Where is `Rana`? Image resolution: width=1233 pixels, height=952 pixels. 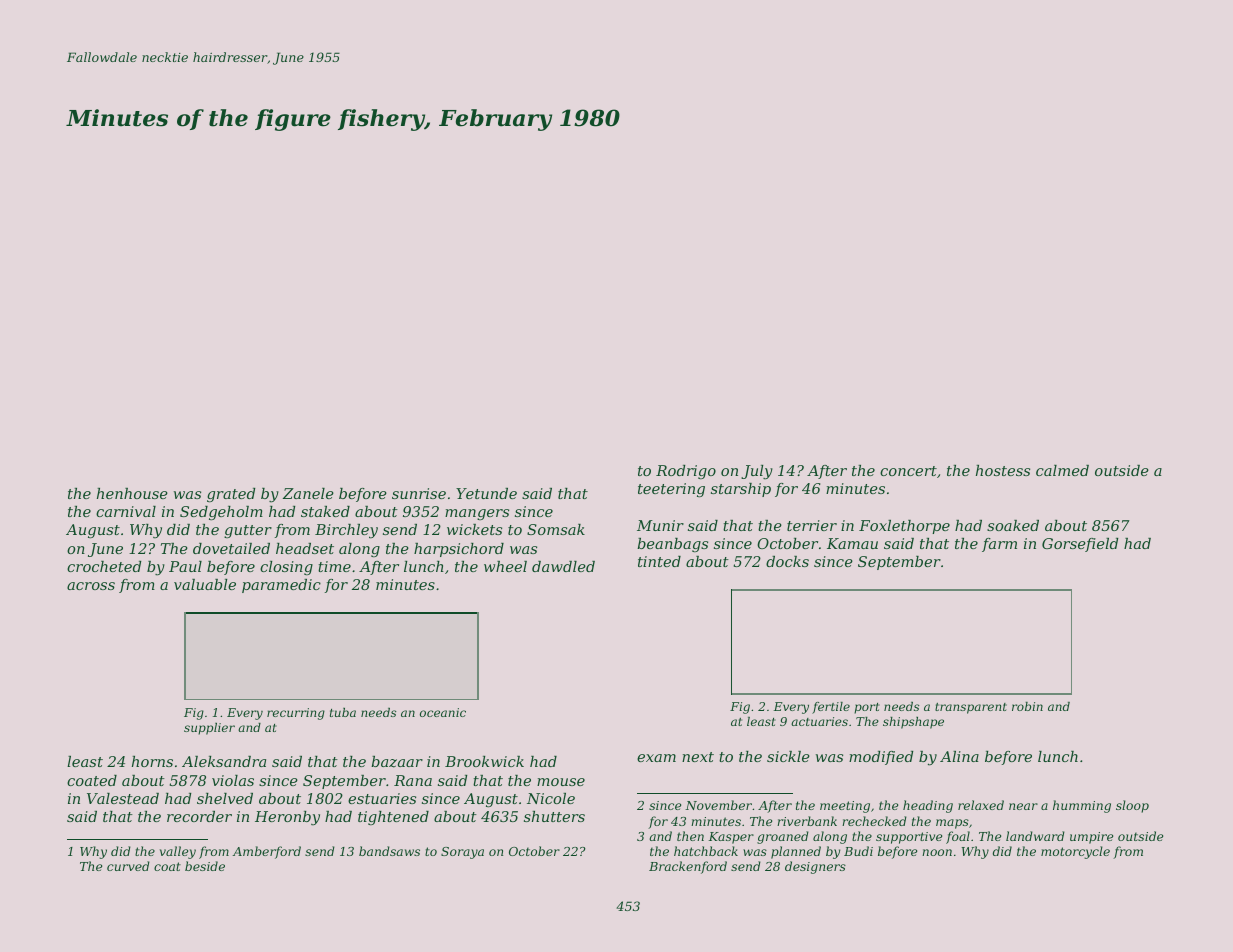
Rana is located at coordinates (413, 780).
